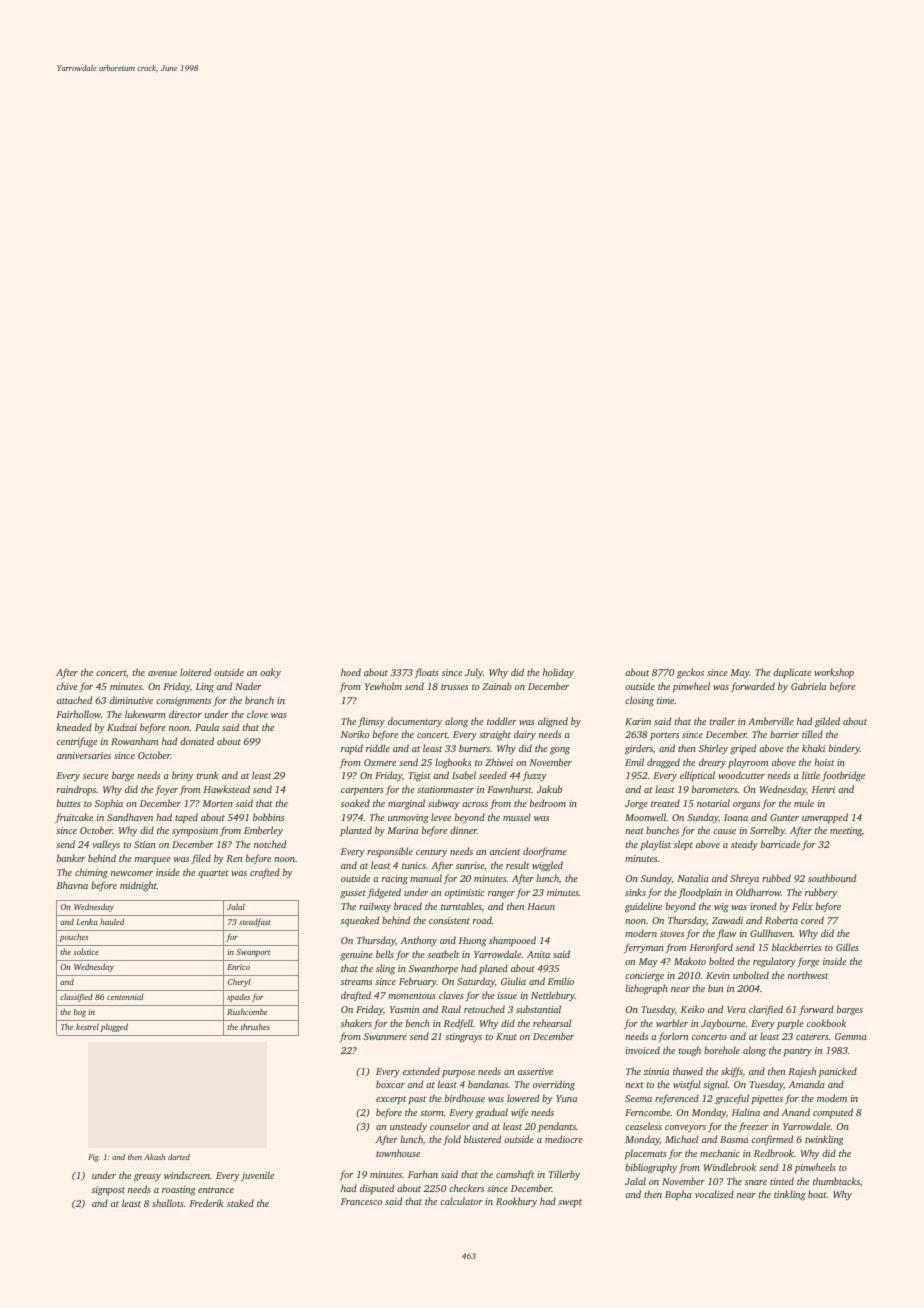 This document has width=924, height=1308. I want to click on thumbtacks, so click(836, 1181).
